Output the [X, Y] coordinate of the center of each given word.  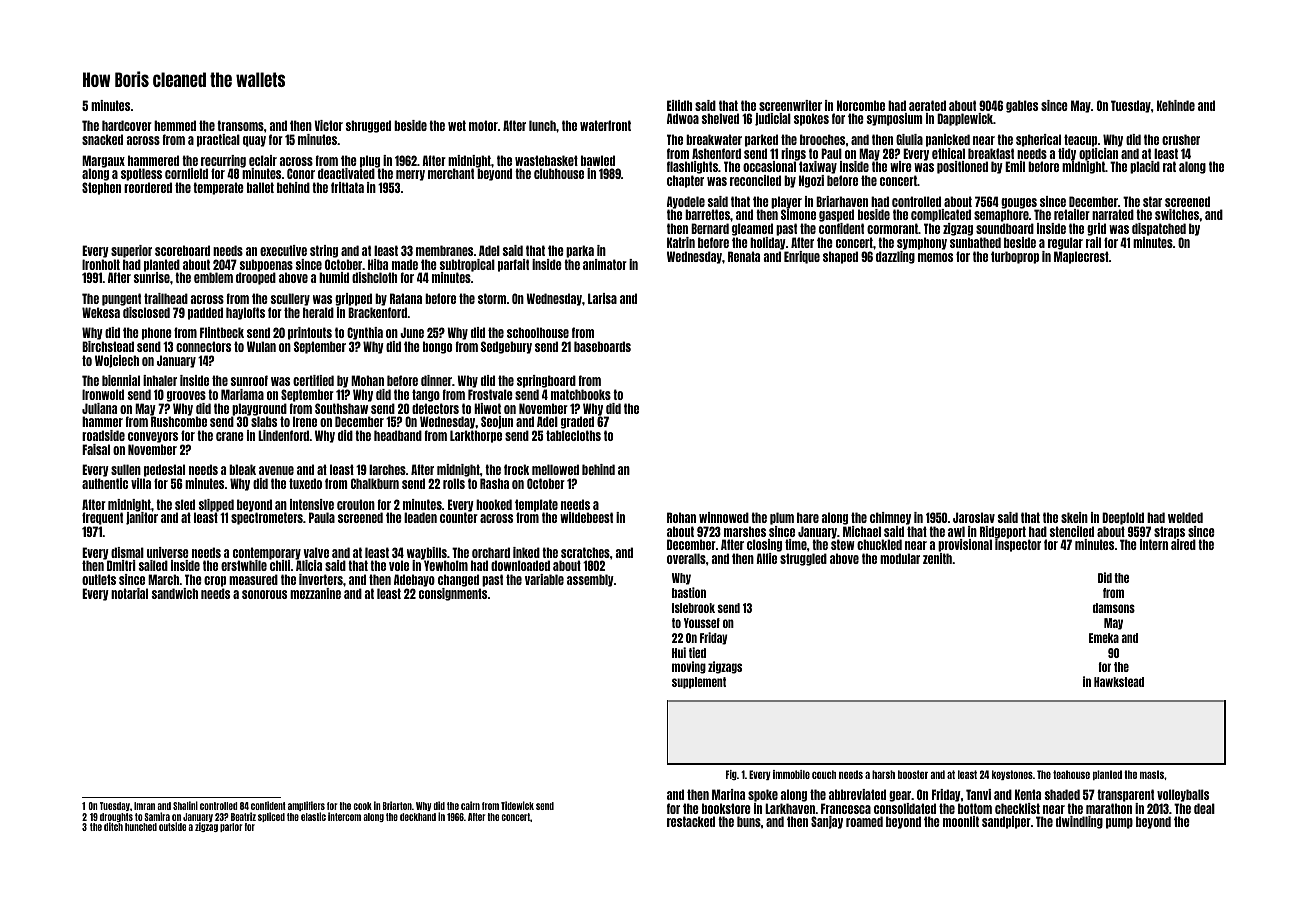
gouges [1019, 204]
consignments [453, 594]
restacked [691, 821]
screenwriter [790, 105]
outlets [99, 579]
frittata [347, 187]
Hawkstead [1119, 682]
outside [172, 826]
